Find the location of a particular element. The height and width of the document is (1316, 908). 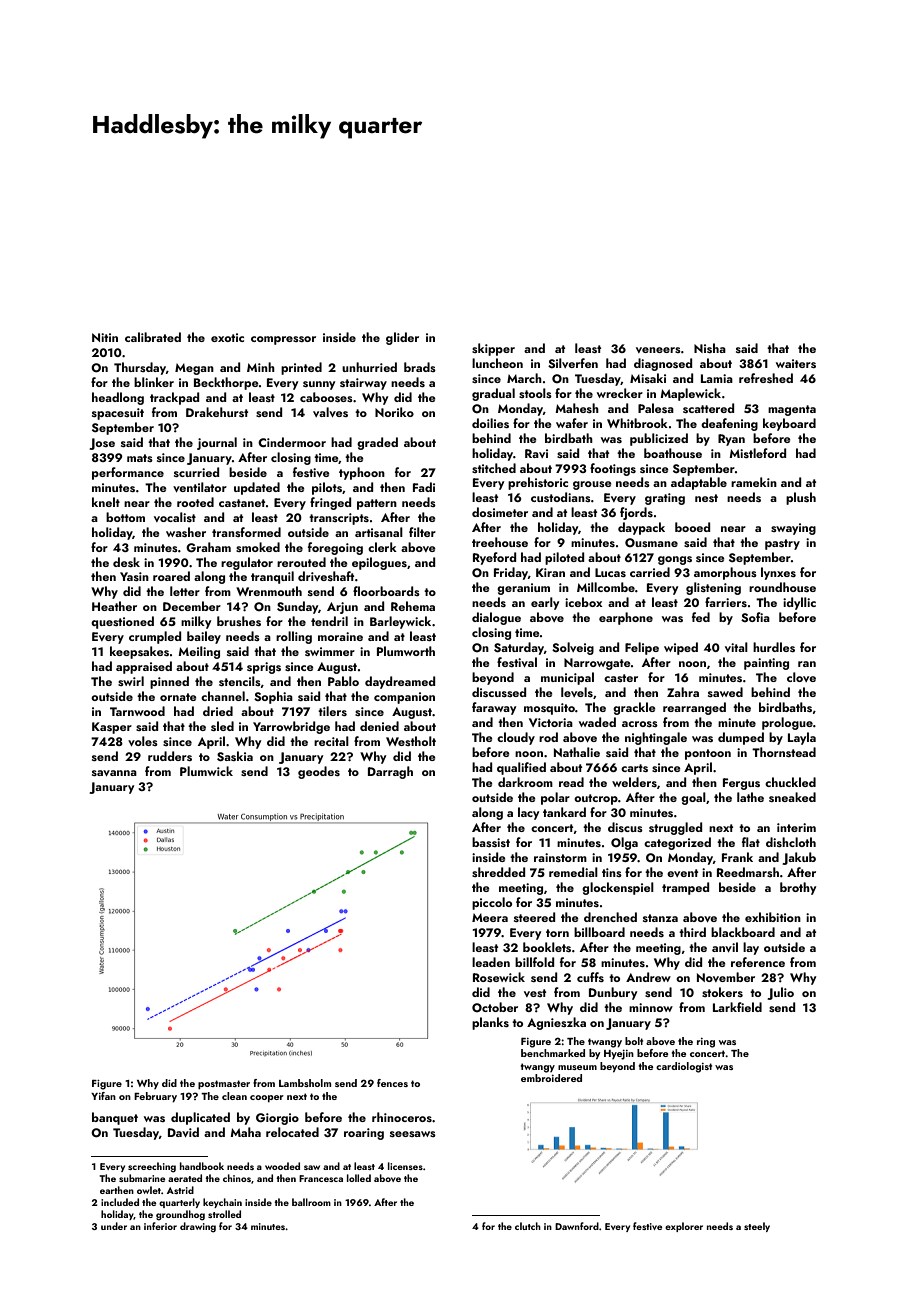

skipper is located at coordinates (493, 349).
